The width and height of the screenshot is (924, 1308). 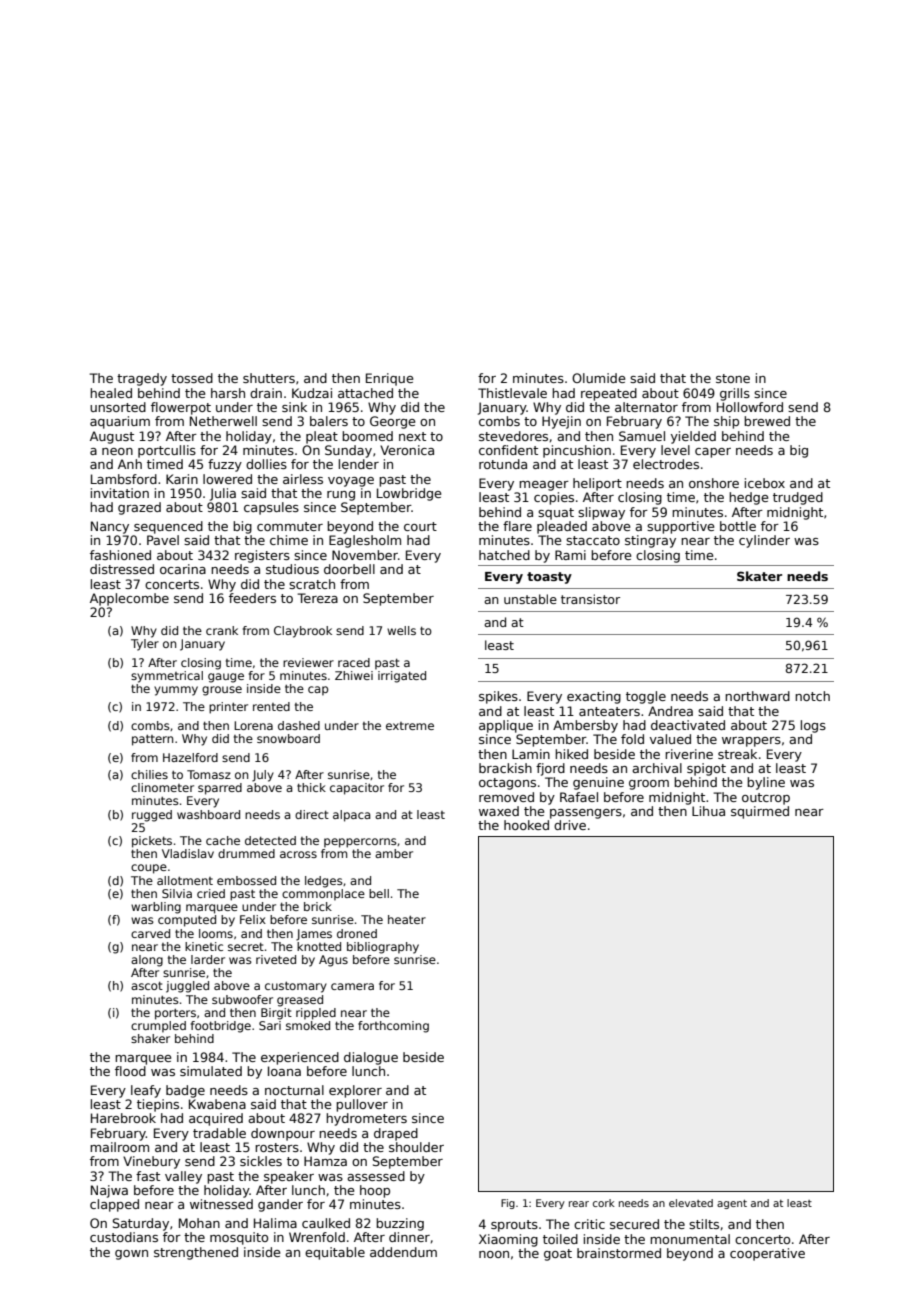 I want to click on heater, so click(x=407, y=919).
